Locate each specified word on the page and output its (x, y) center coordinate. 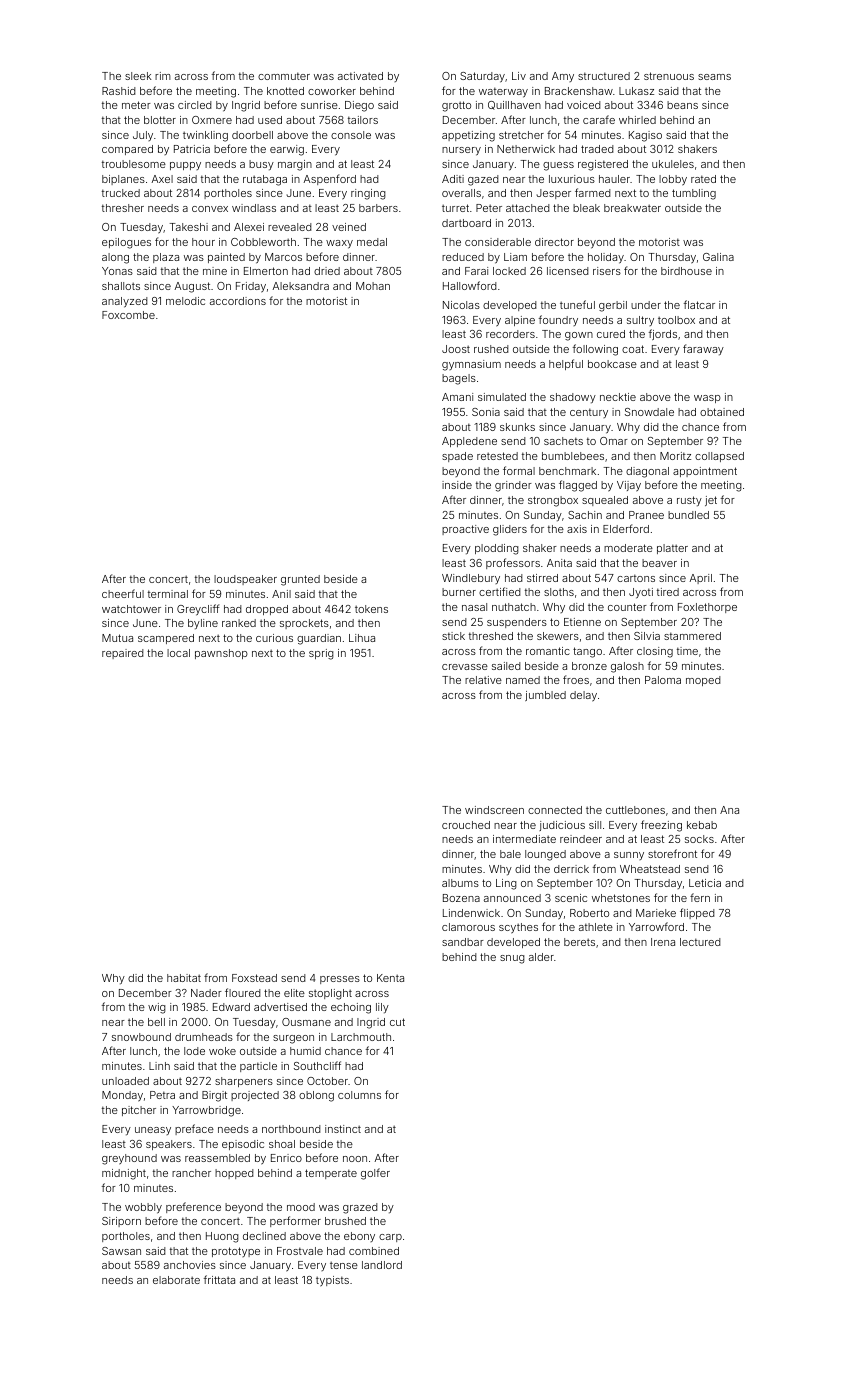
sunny (629, 856)
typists (332, 1281)
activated (360, 76)
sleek (138, 76)
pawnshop (221, 654)
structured (604, 76)
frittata (219, 1279)
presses (340, 980)
